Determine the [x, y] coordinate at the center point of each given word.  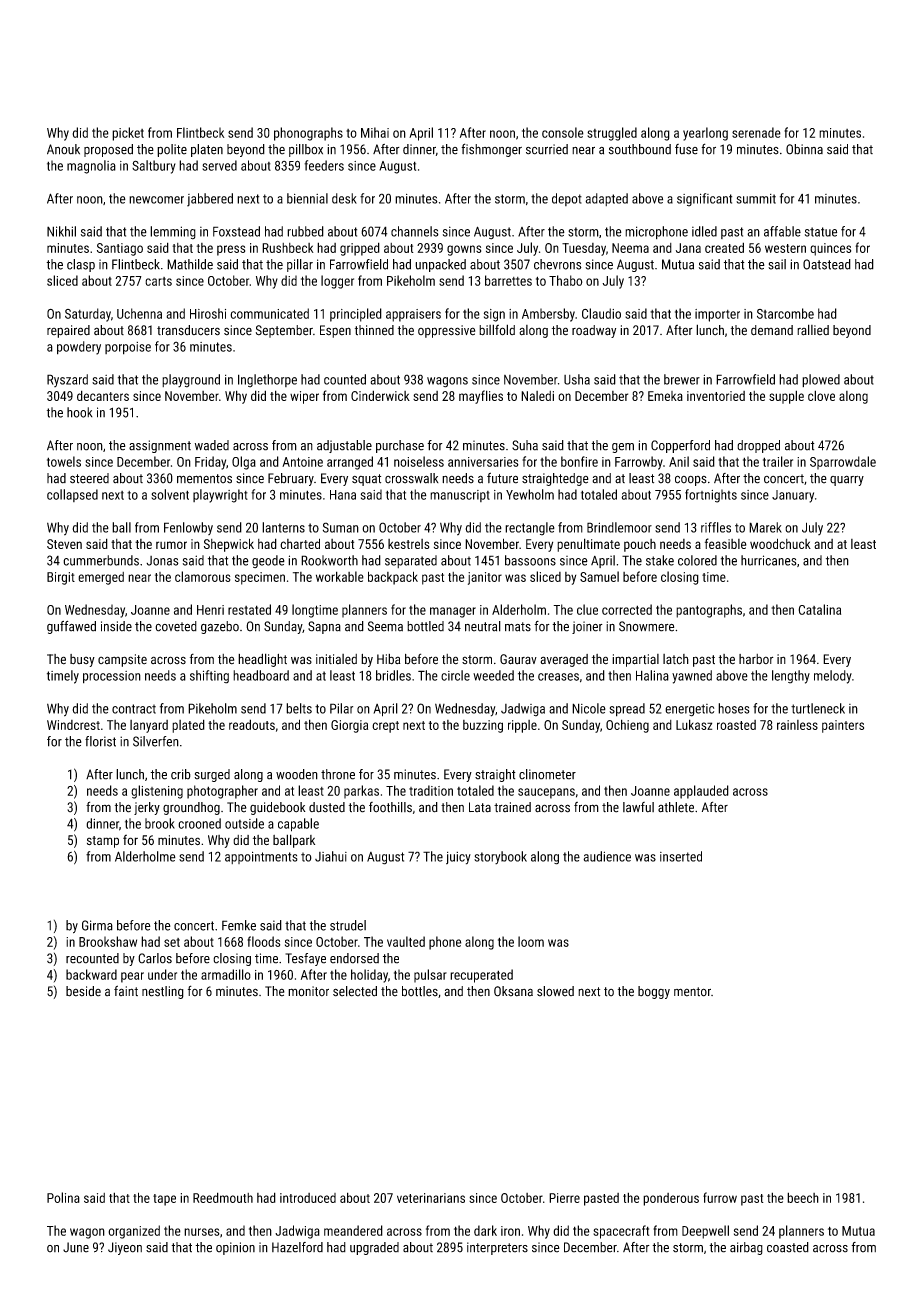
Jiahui [331, 856]
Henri [210, 610]
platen [207, 150]
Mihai [375, 132]
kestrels [408, 544]
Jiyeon [125, 1248]
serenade [756, 132]
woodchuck [780, 543]
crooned [199, 823]
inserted [681, 856]
